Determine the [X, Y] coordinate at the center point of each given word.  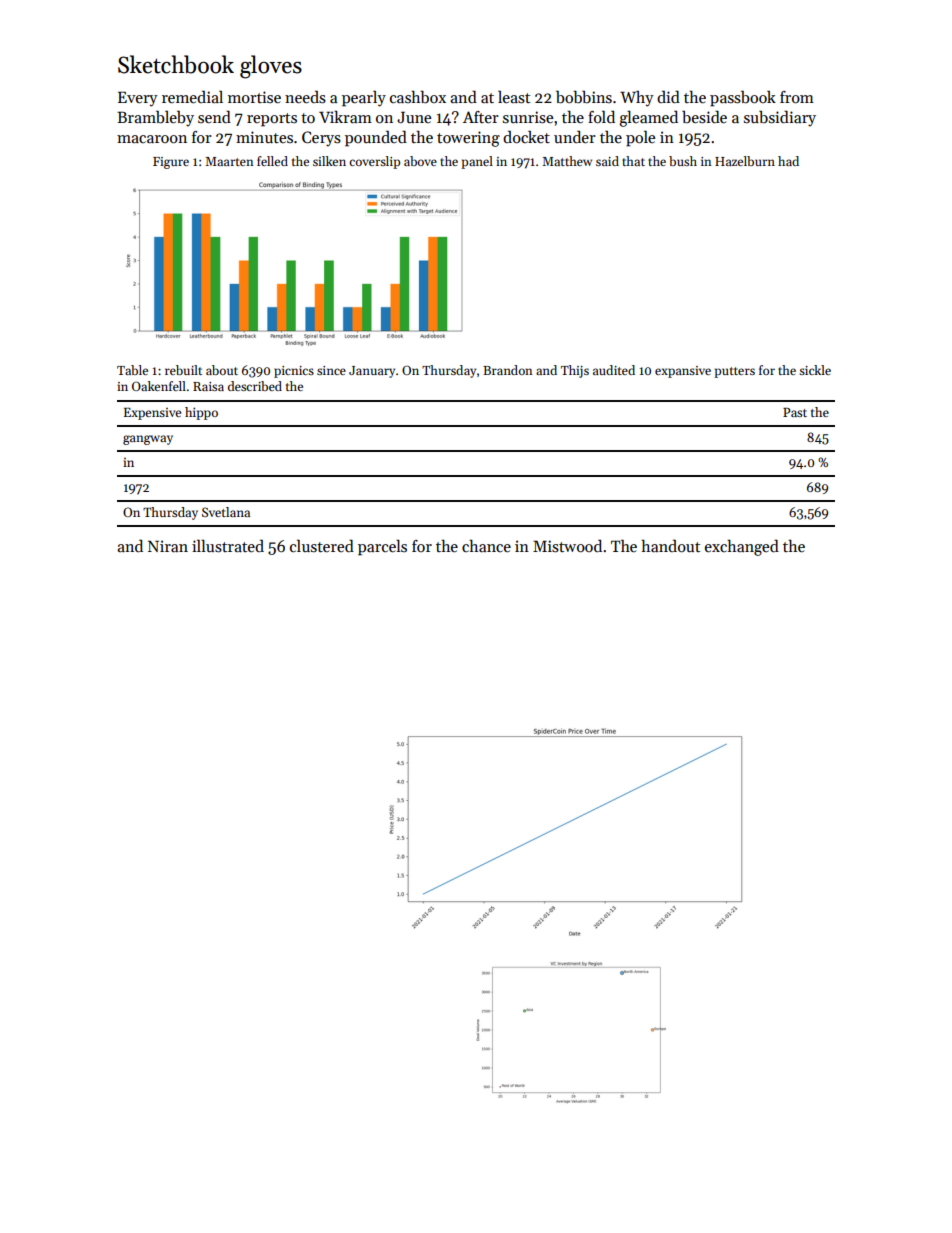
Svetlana [226, 512]
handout [670, 545]
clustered [322, 545]
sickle [815, 370]
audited [614, 370]
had [788, 161]
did [668, 96]
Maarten [229, 161]
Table [132, 370]
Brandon [508, 370]
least [514, 97]
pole [640, 139]
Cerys [321, 139]
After [481, 117]
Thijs [575, 371]
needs [305, 97]
